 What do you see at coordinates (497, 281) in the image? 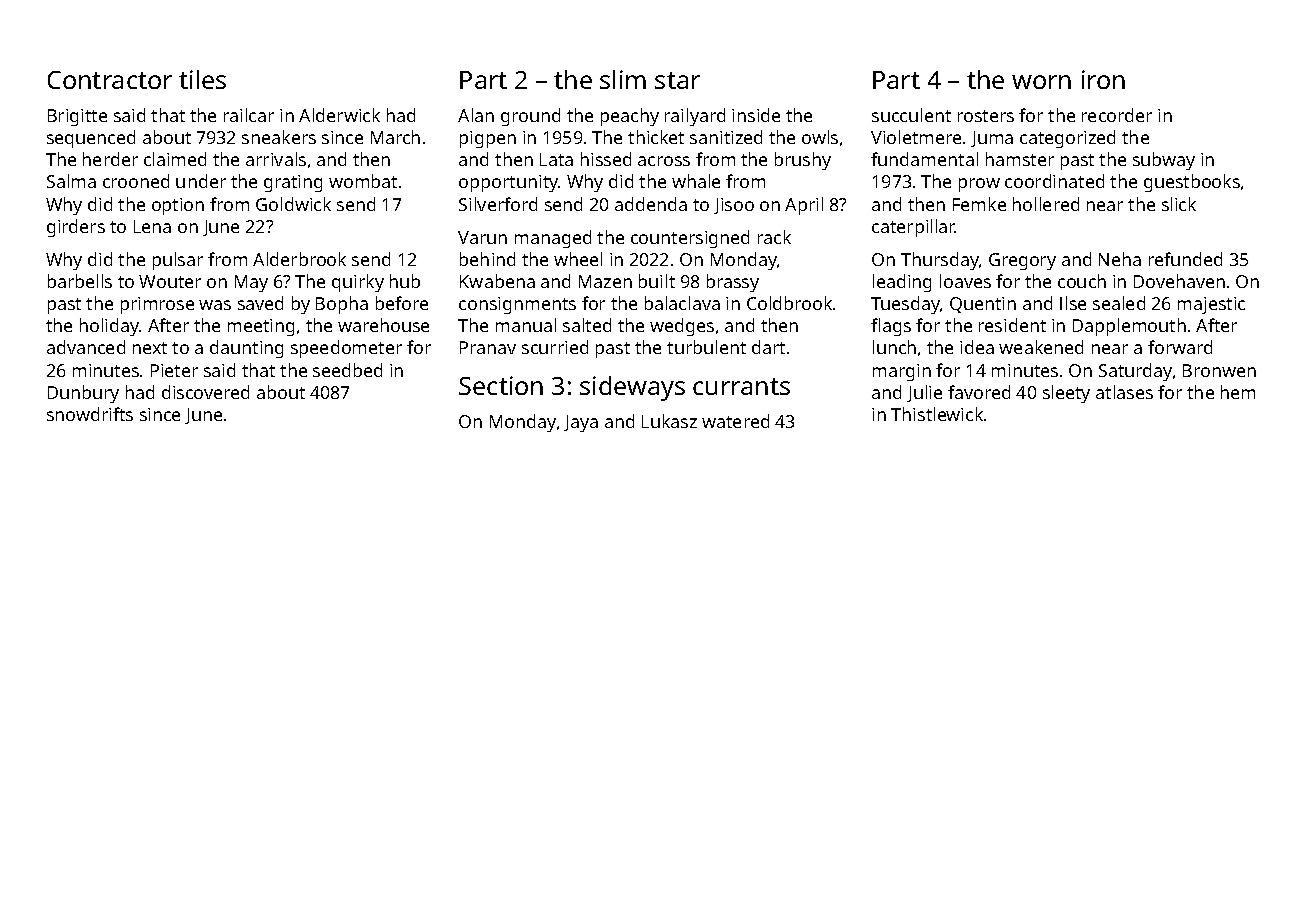
I see `Kwabena` at bounding box center [497, 281].
